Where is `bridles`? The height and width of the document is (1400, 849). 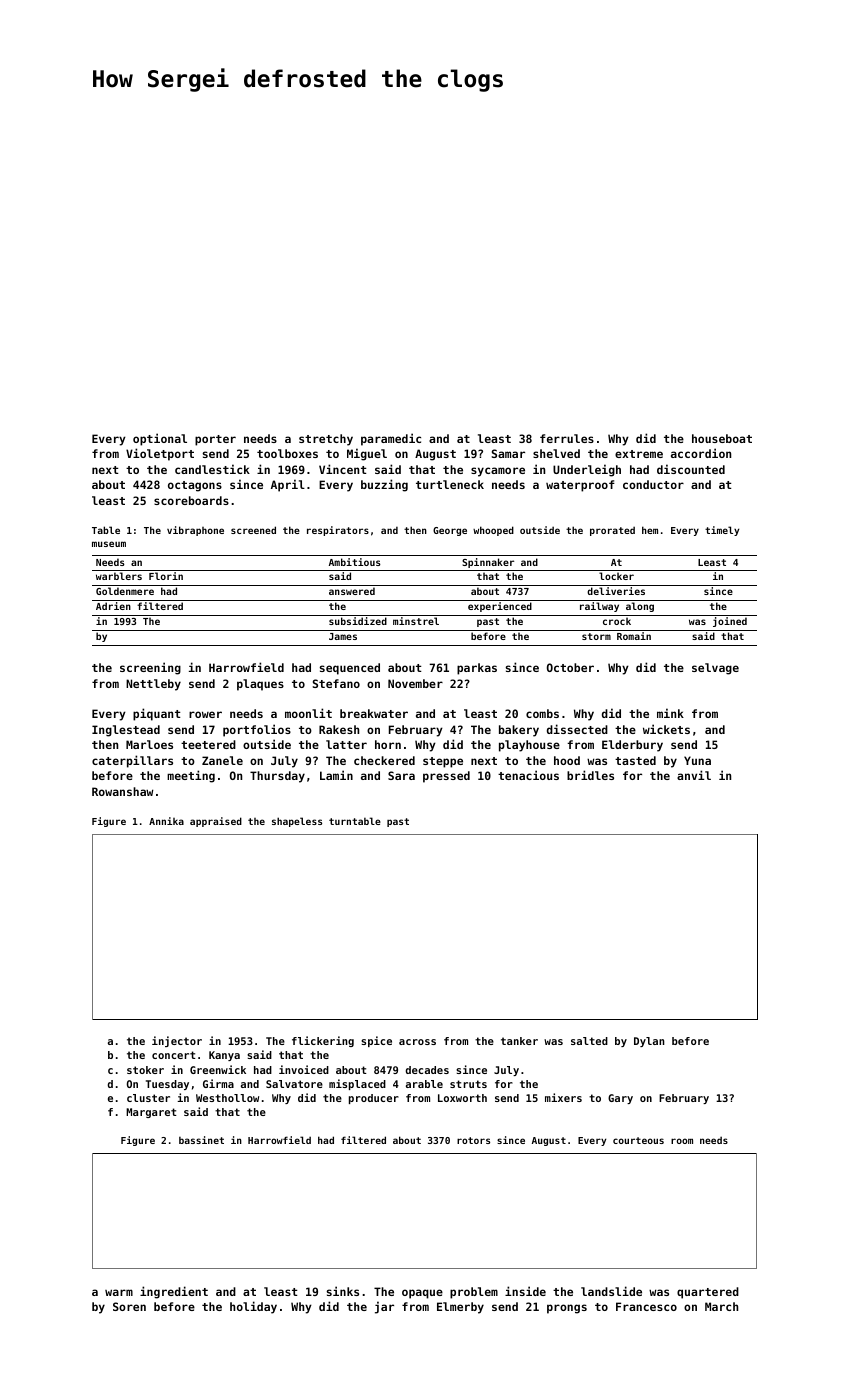
bridles is located at coordinates (590, 775).
